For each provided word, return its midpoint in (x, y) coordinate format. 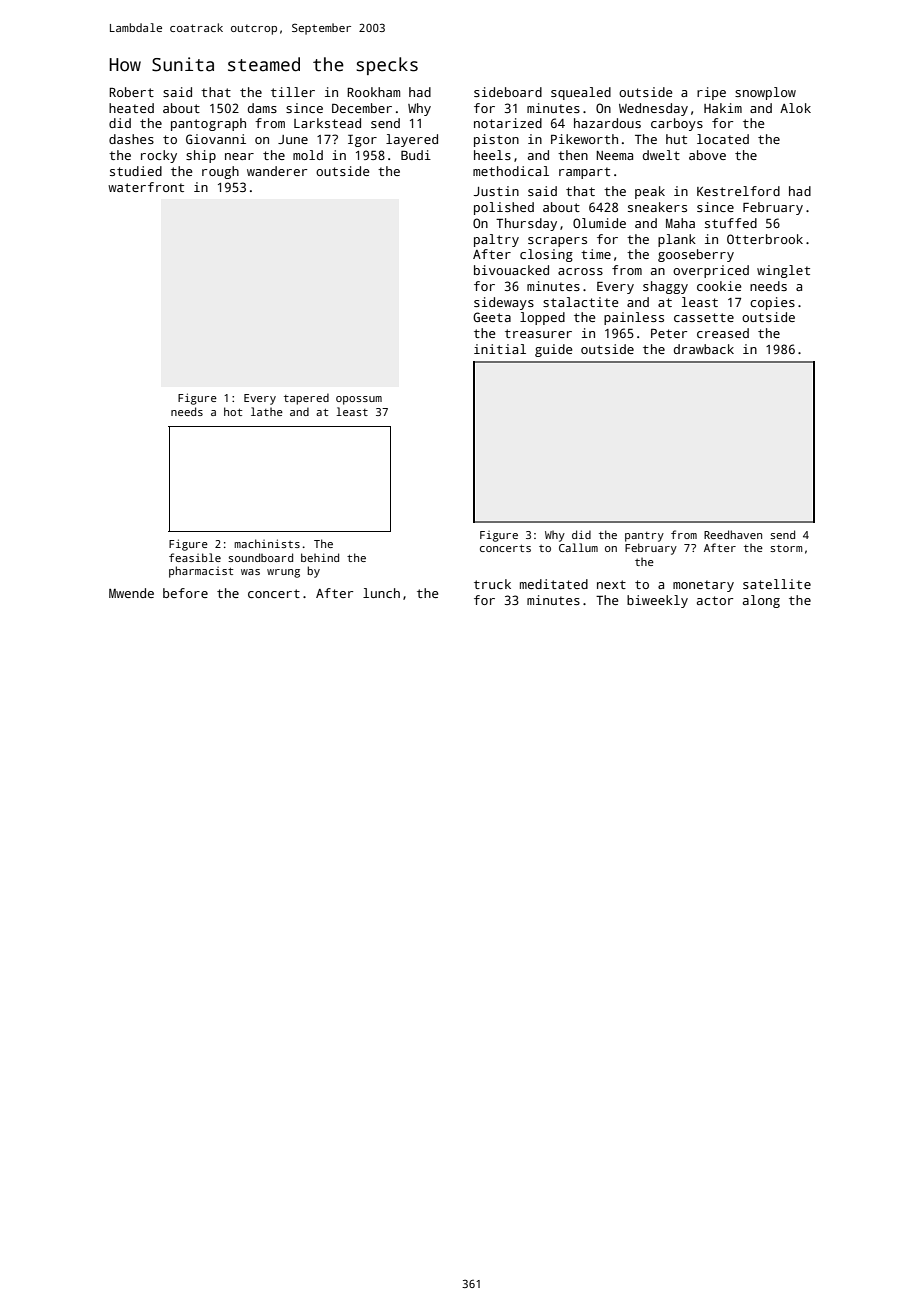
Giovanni (216, 139)
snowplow (765, 93)
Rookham (373, 92)
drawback (704, 349)
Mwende (131, 593)
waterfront (146, 187)
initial (500, 349)
